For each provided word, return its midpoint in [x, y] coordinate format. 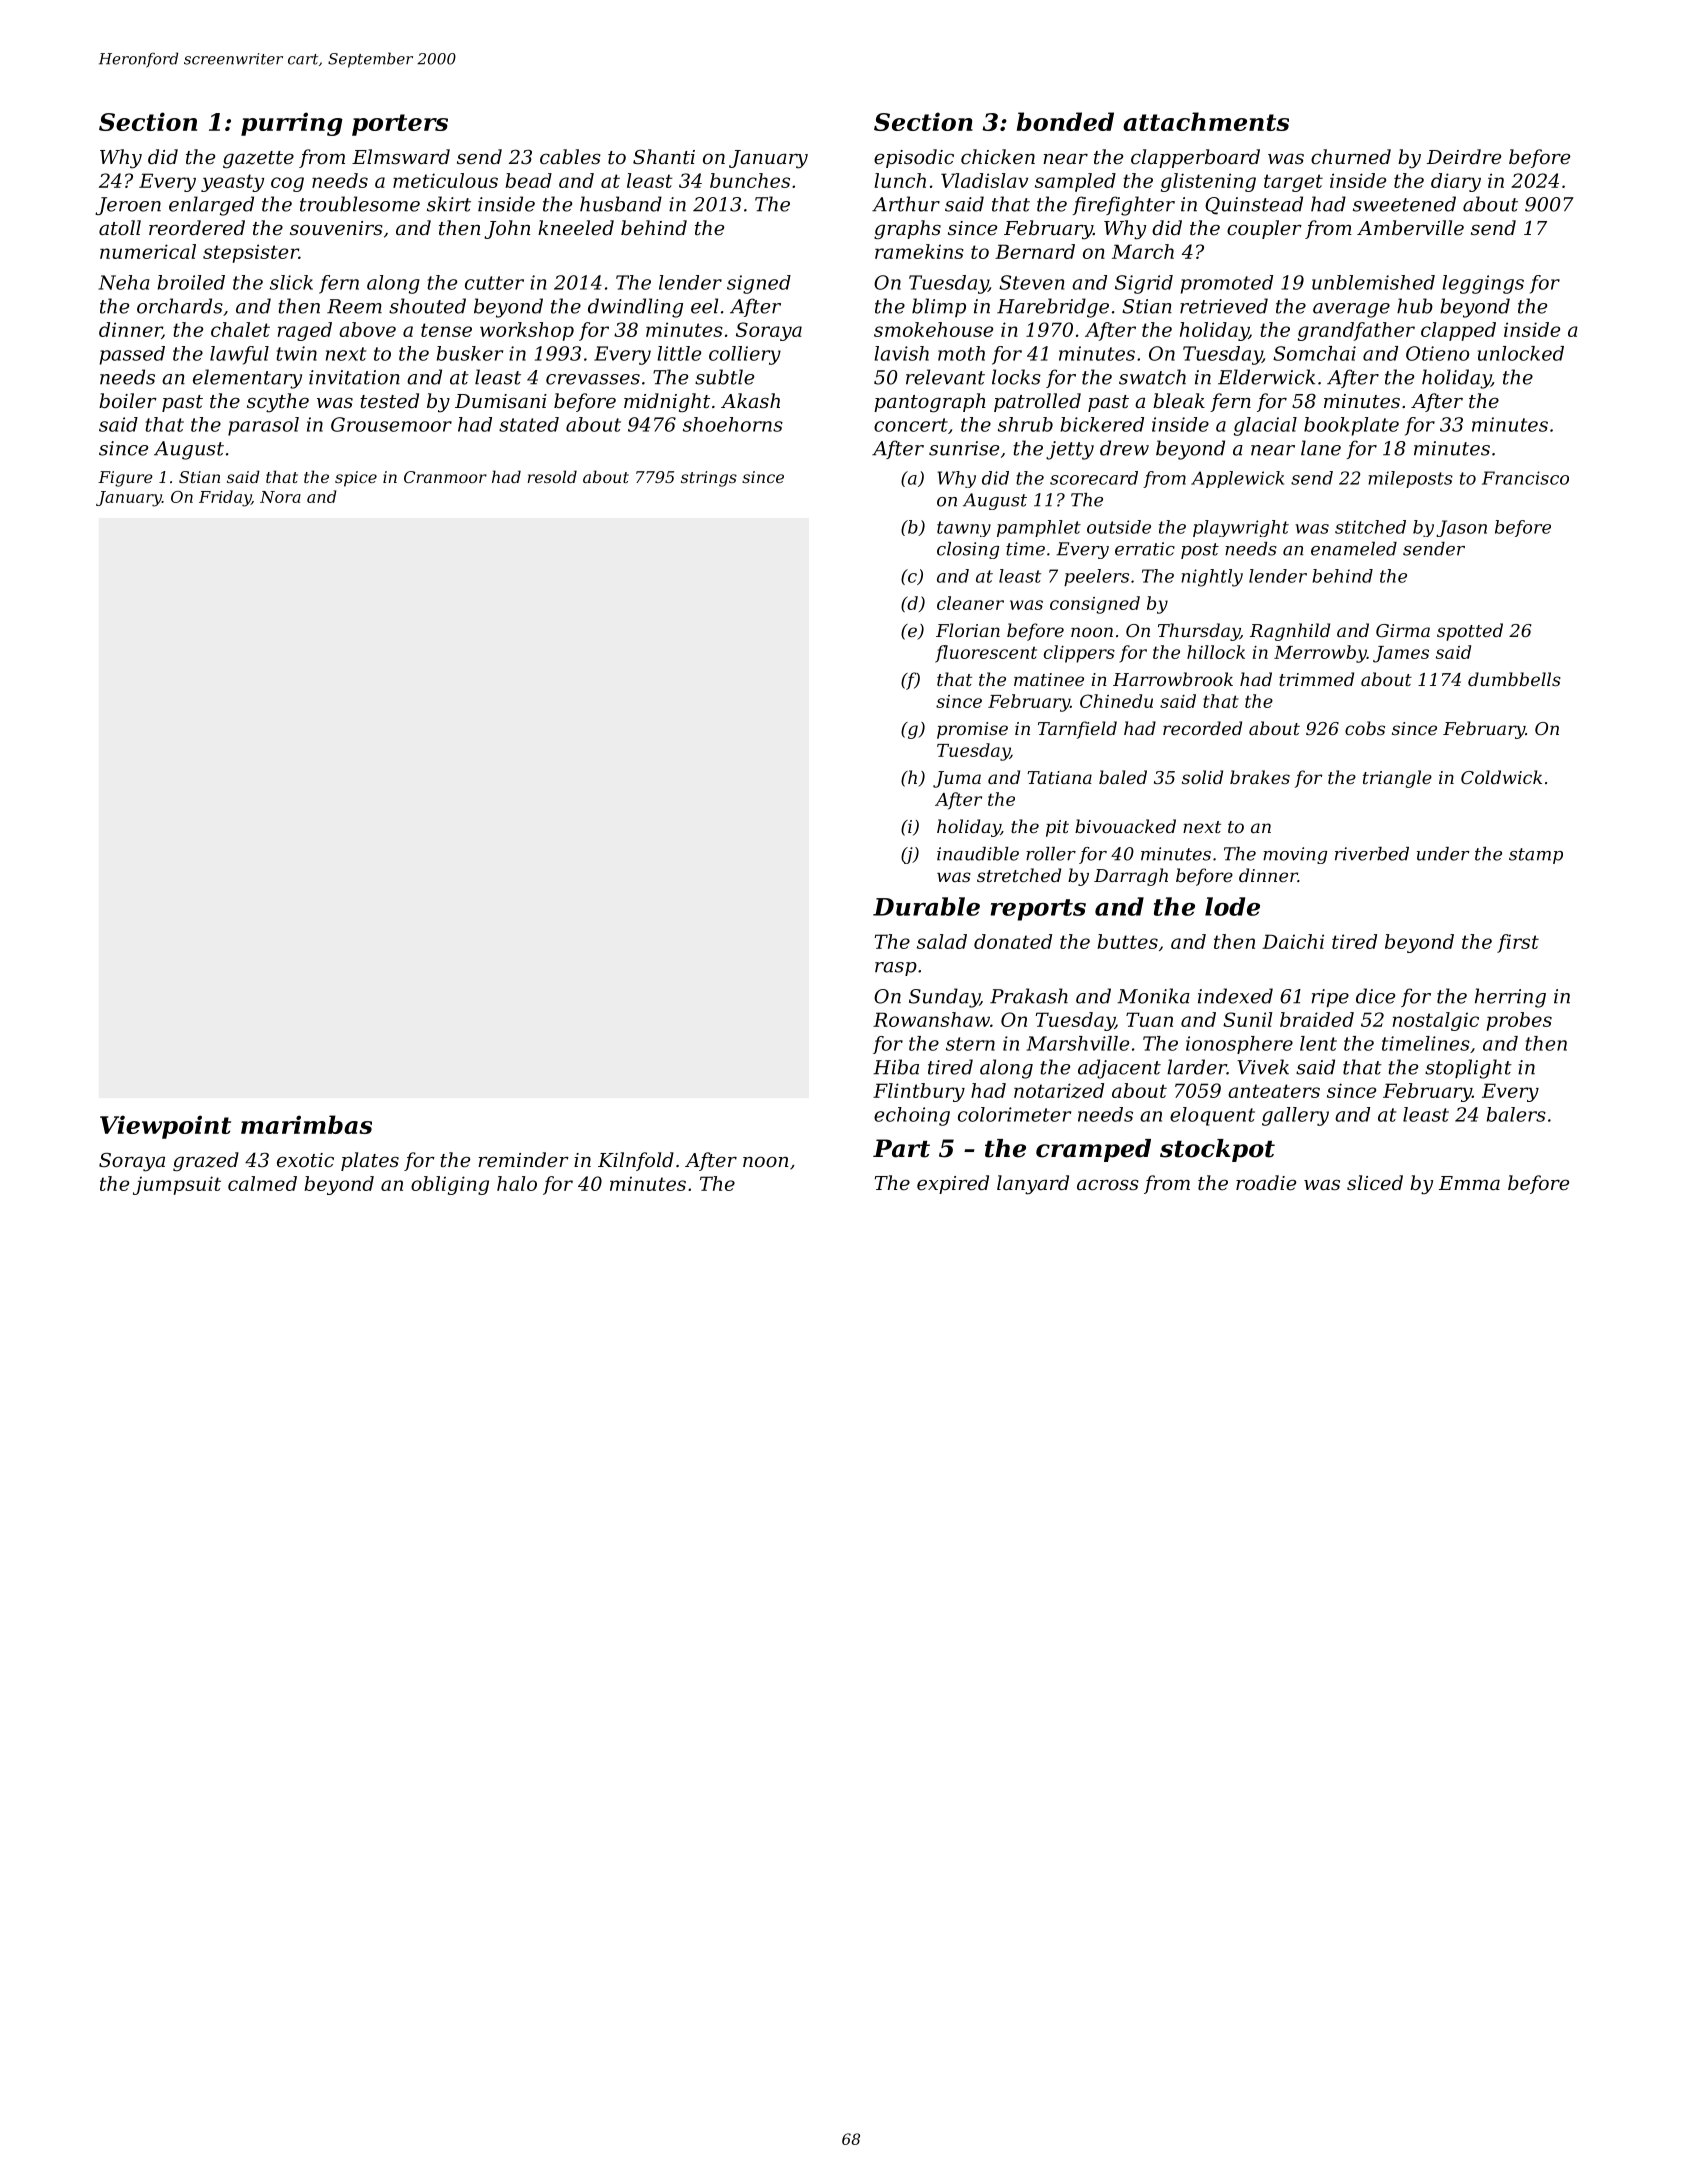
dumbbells [1514, 679]
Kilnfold [636, 1161]
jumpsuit [177, 1185]
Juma [957, 779]
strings [709, 479]
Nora [280, 497]
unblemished [1373, 282]
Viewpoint [165, 1127]
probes [1519, 1021]
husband [621, 204]
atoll [120, 227]
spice [356, 479]
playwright [1241, 528]
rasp [896, 969]
